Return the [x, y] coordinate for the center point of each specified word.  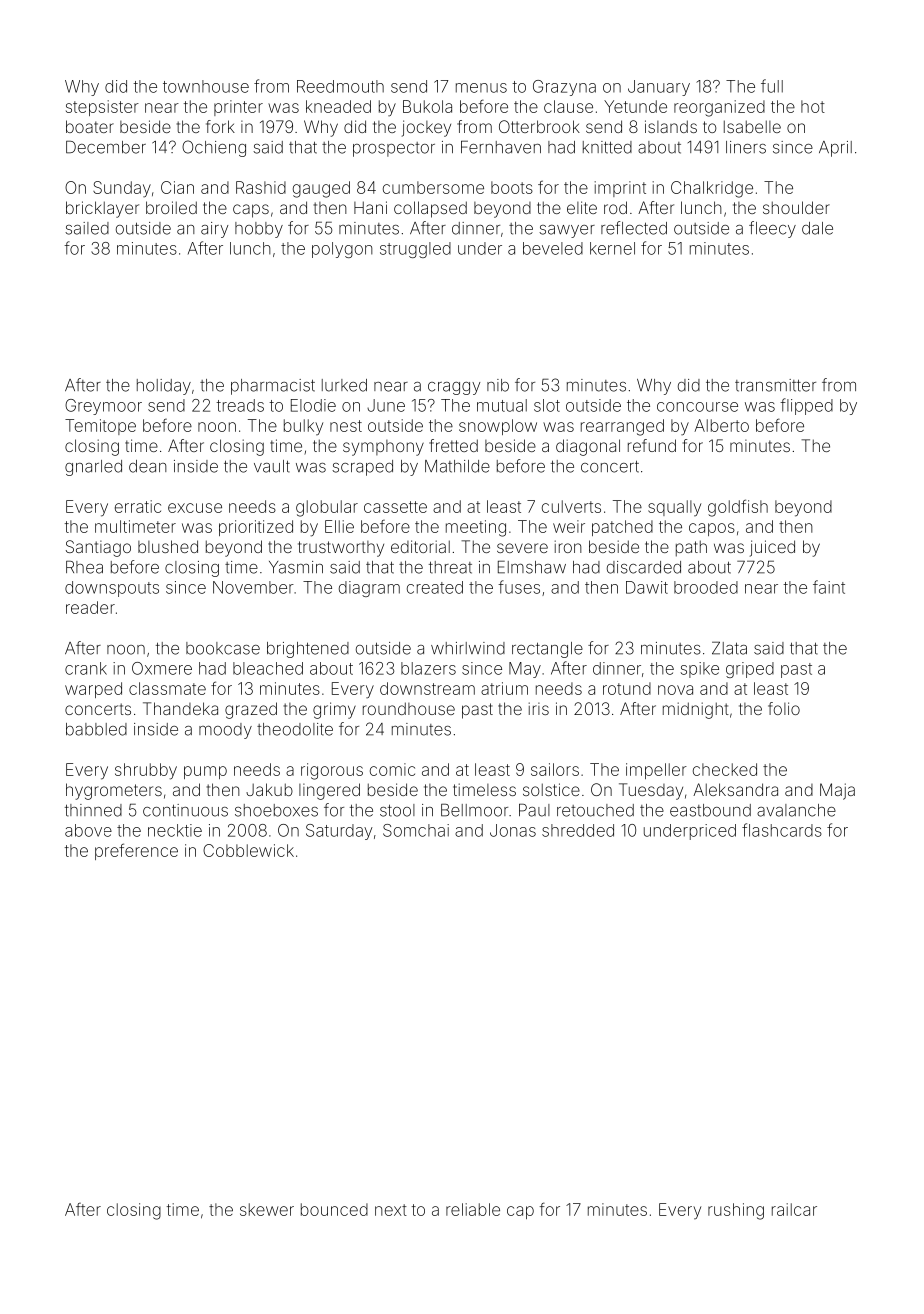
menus [481, 88]
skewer [267, 1209]
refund [652, 445]
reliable [473, 1209]
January [659, 88]
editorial [420, 546]
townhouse [206, 86]
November [253, 587]
